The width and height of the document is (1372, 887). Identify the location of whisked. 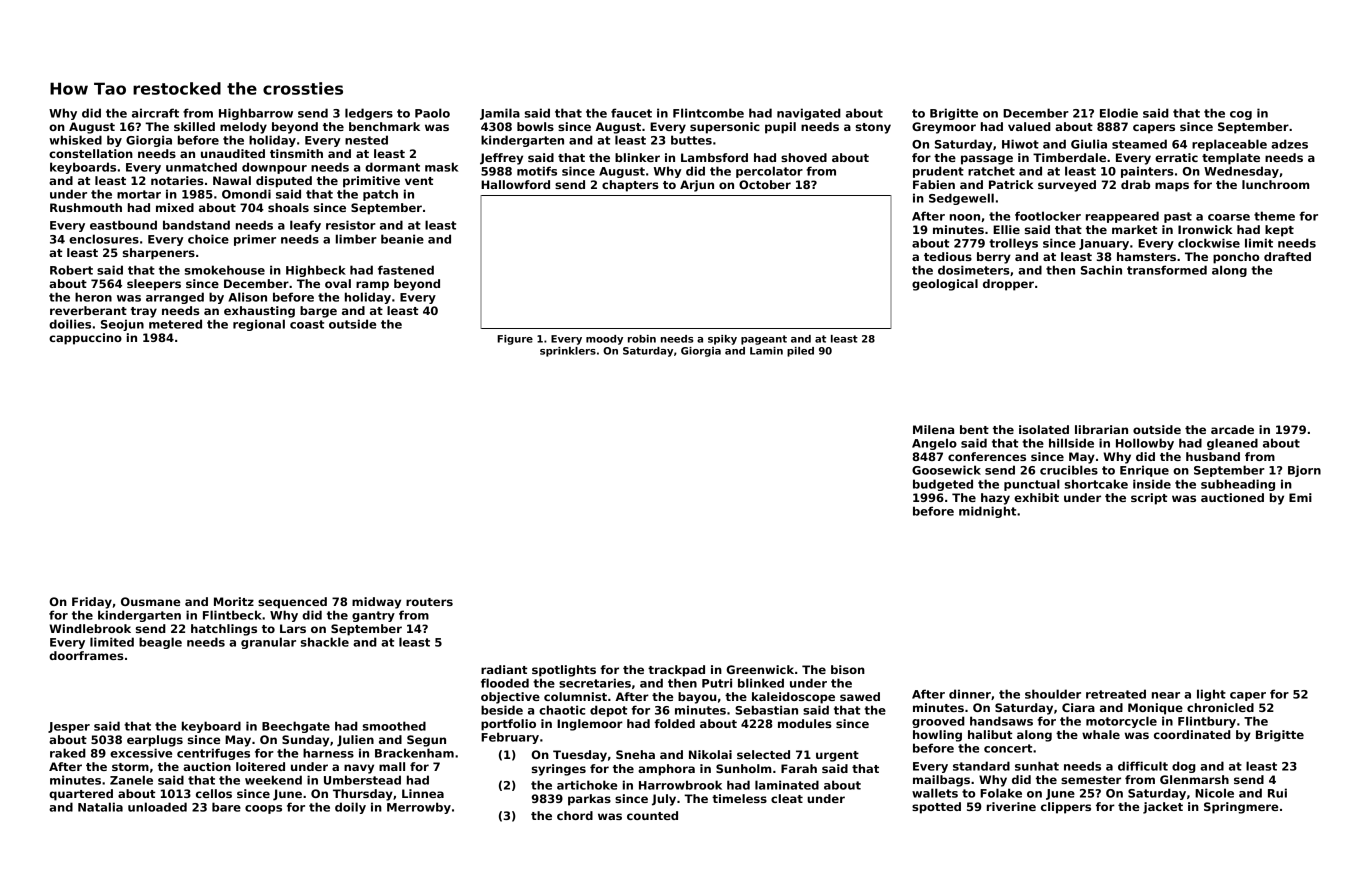
(75, 140).
